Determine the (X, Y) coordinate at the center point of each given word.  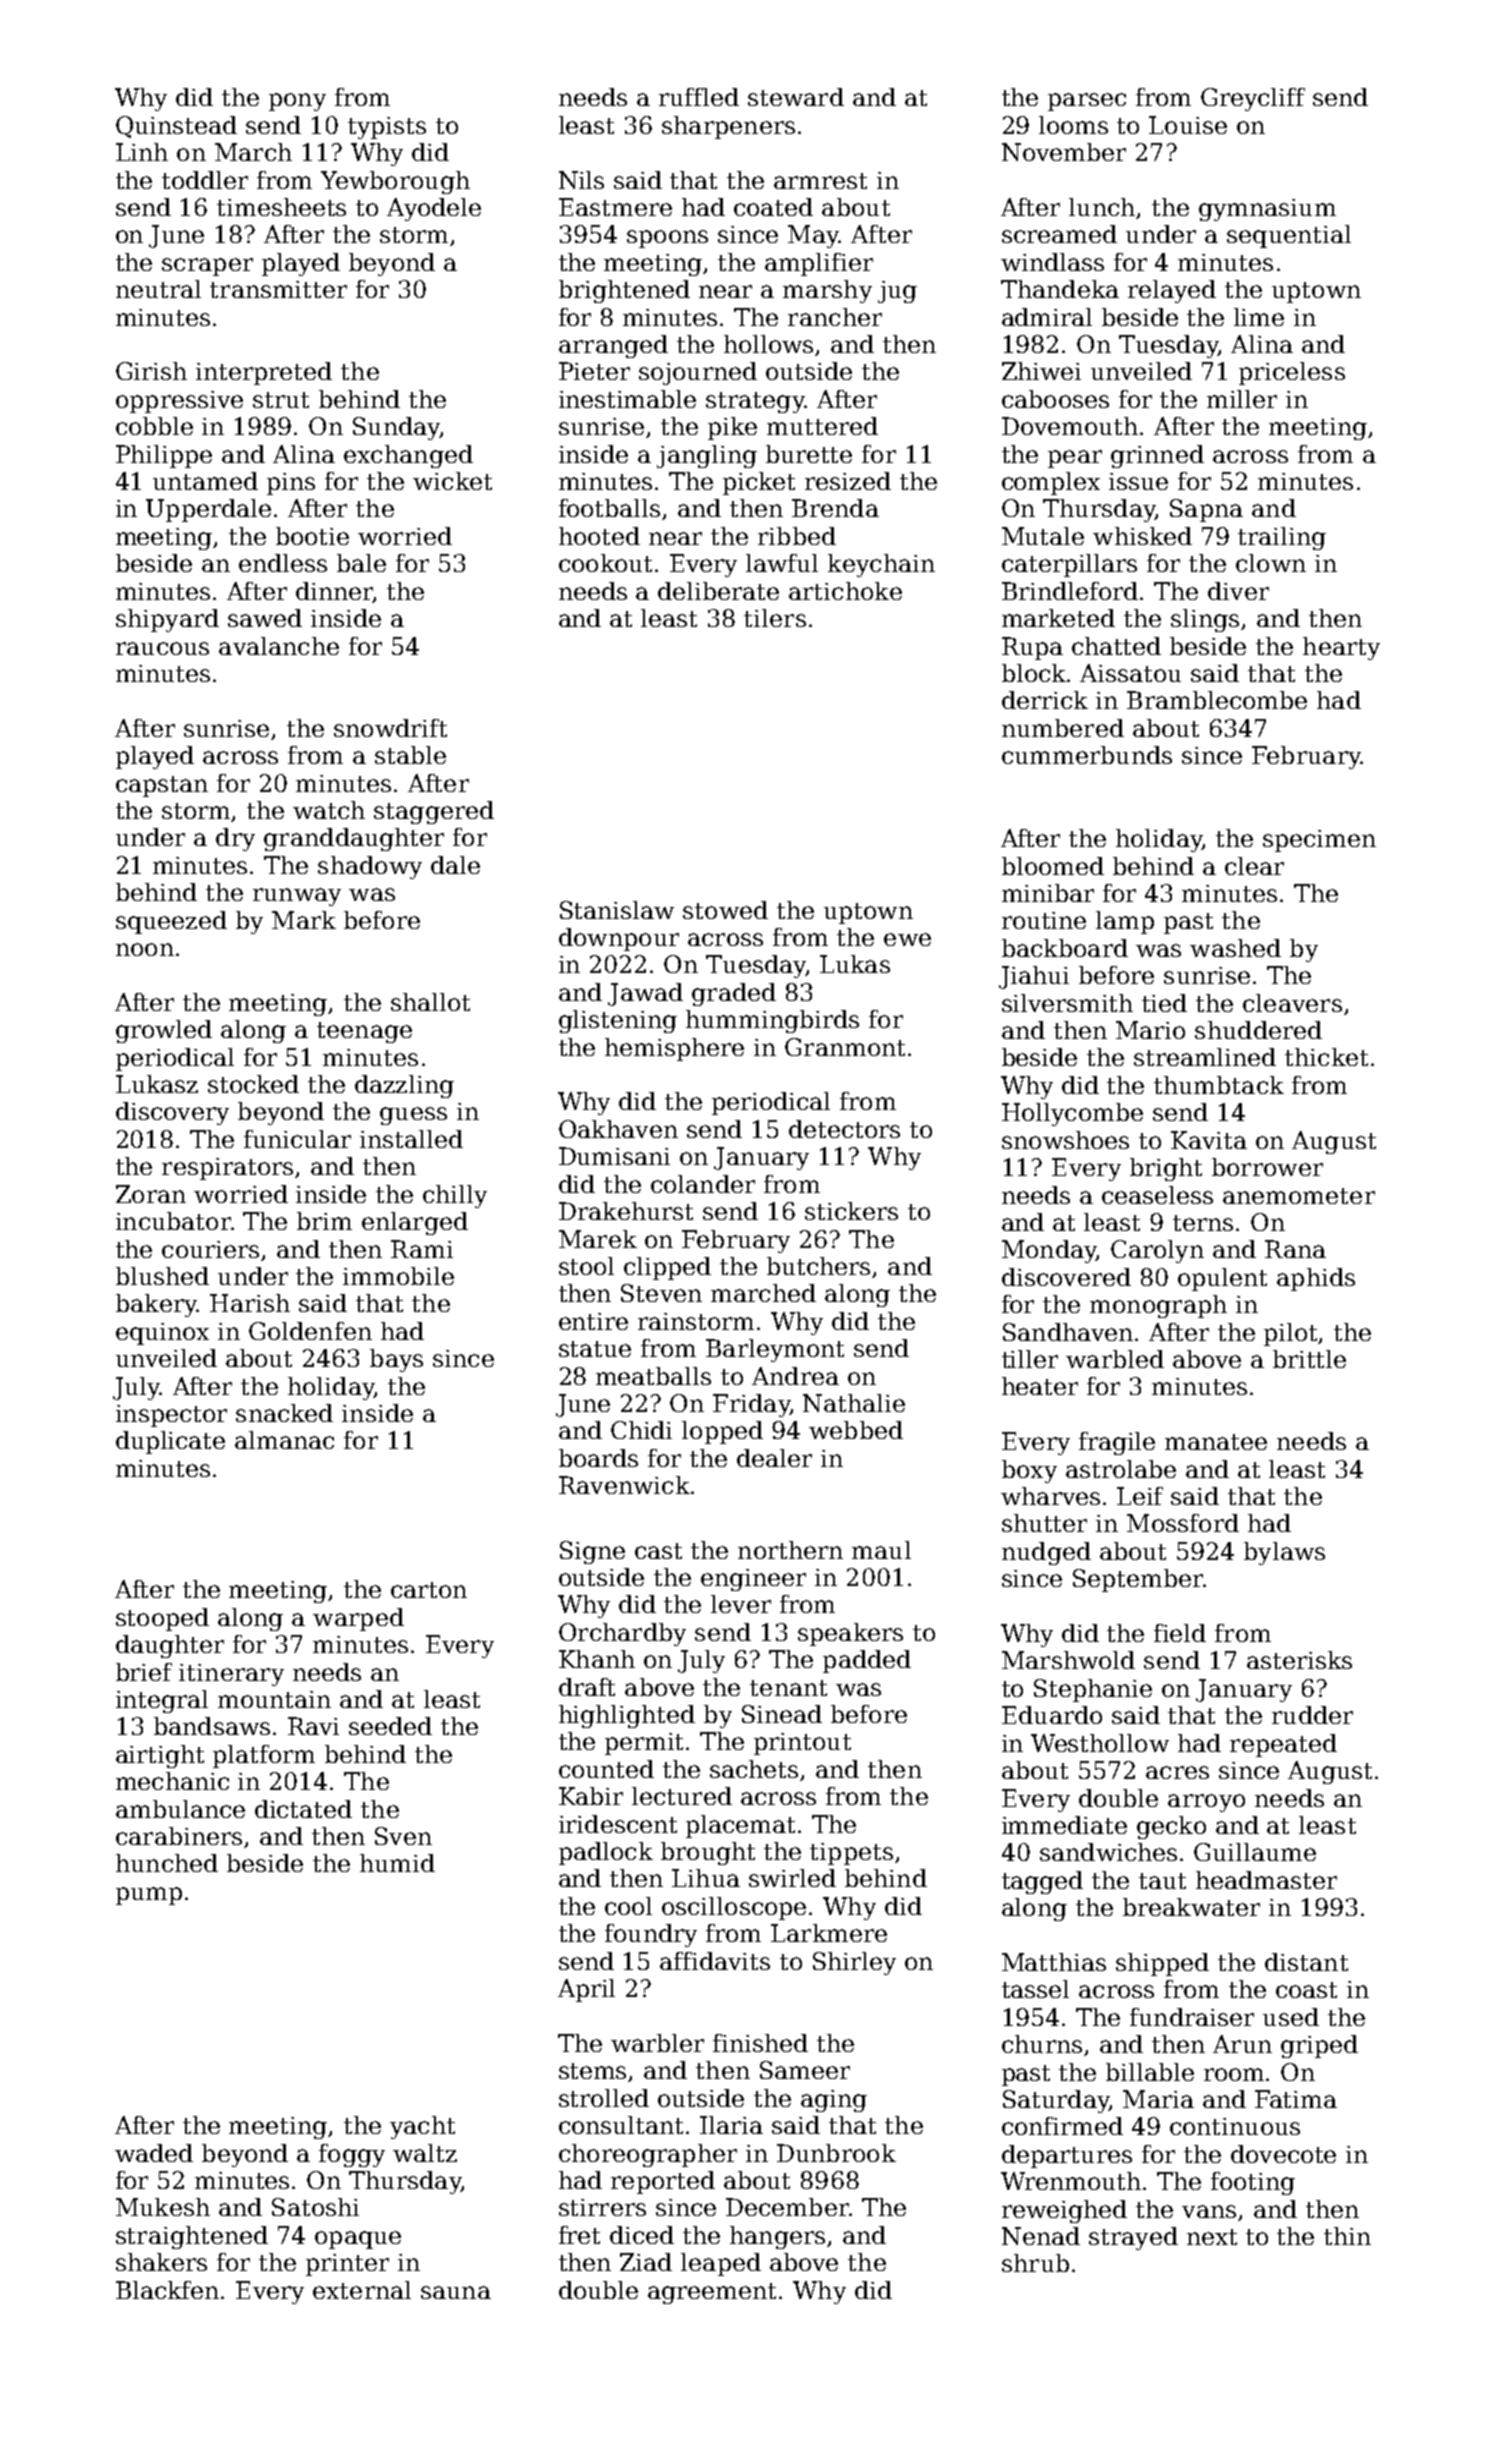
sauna (456, 2292)
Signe (592, 1552)
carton (429, 1590)
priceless (1292, 373)
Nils (581, 180)
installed (411, 1139)
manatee (1216, 1442)
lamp (1125, 922)
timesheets (281, 207)
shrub (1035, 2263)
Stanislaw (617, 910)
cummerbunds (1087, 755)
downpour (619, 939)
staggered (434, 812)
